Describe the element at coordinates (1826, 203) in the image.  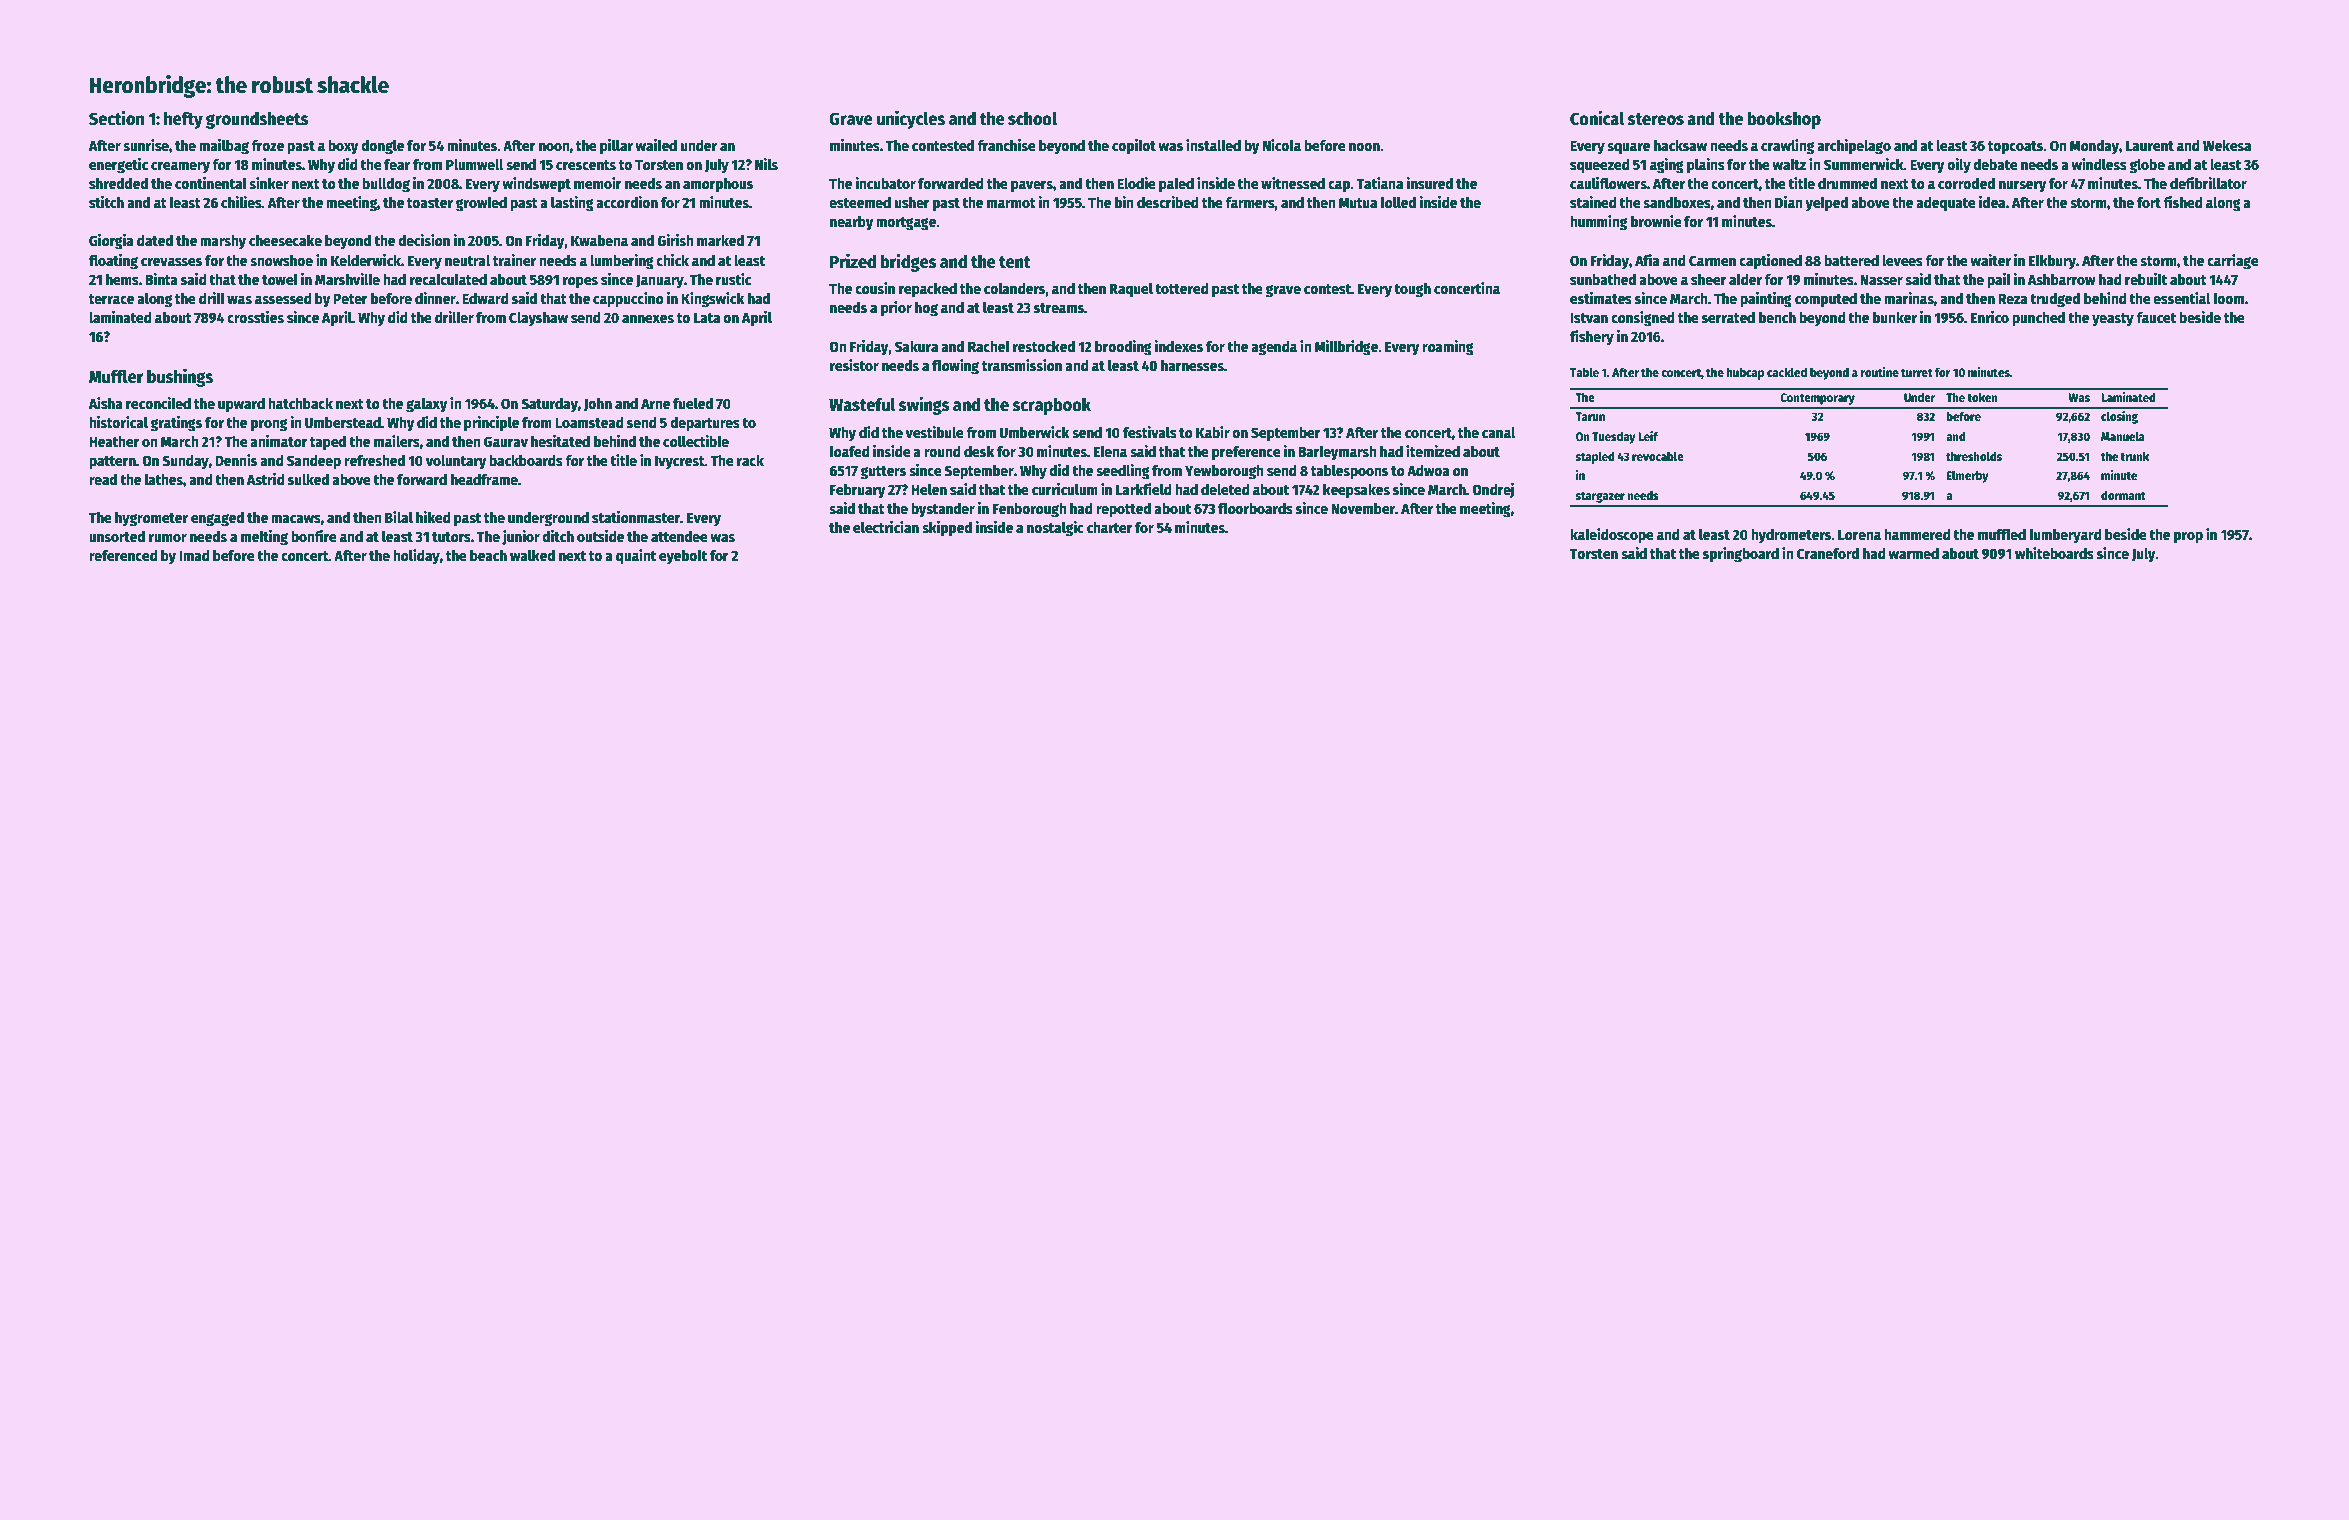
I see `yelped` at that location.
